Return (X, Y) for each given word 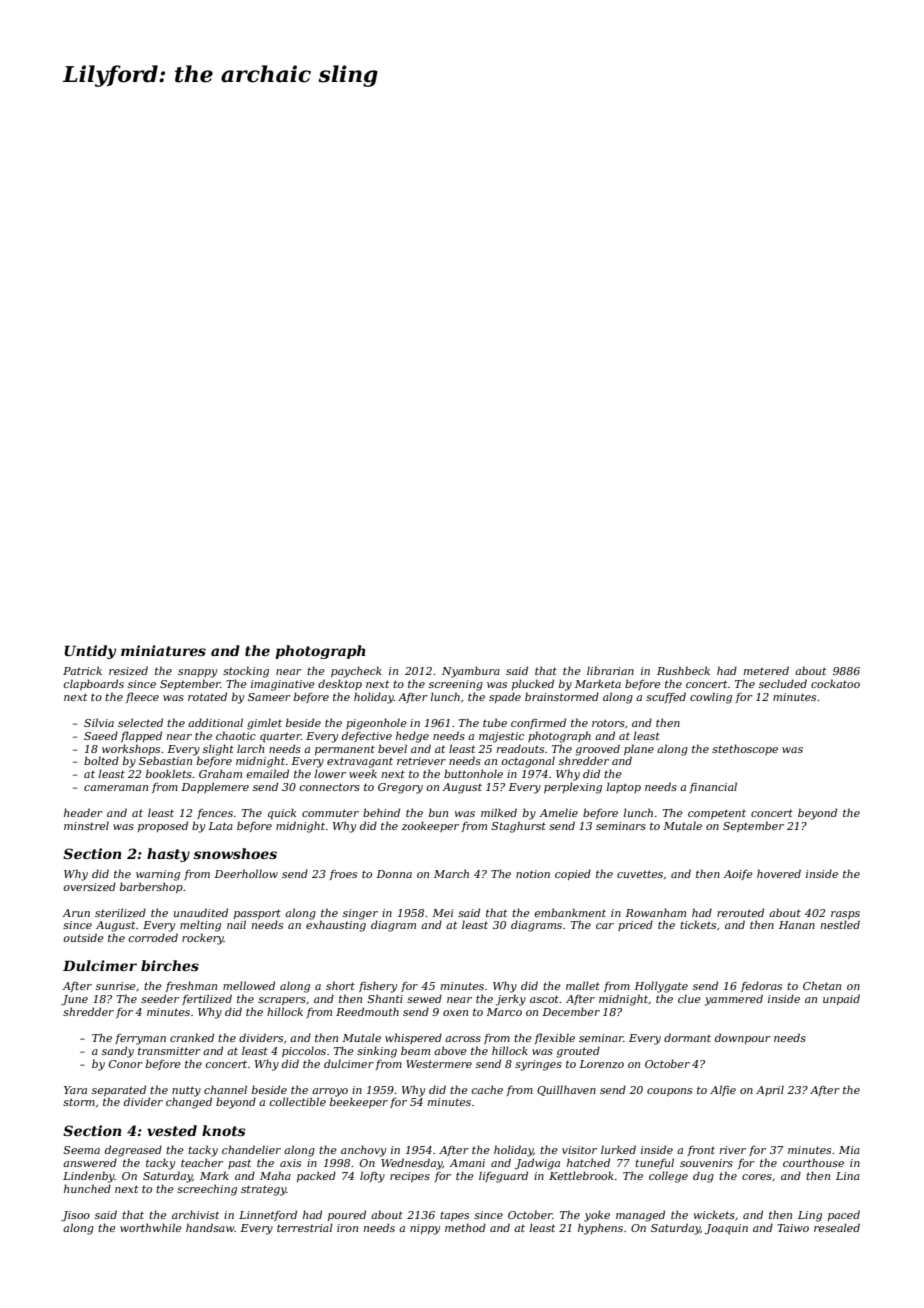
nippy (425, 1229)
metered (766, 670)
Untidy (90, 652)
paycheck (356, 672)
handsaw (210, 1227)
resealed (837, 1227)
